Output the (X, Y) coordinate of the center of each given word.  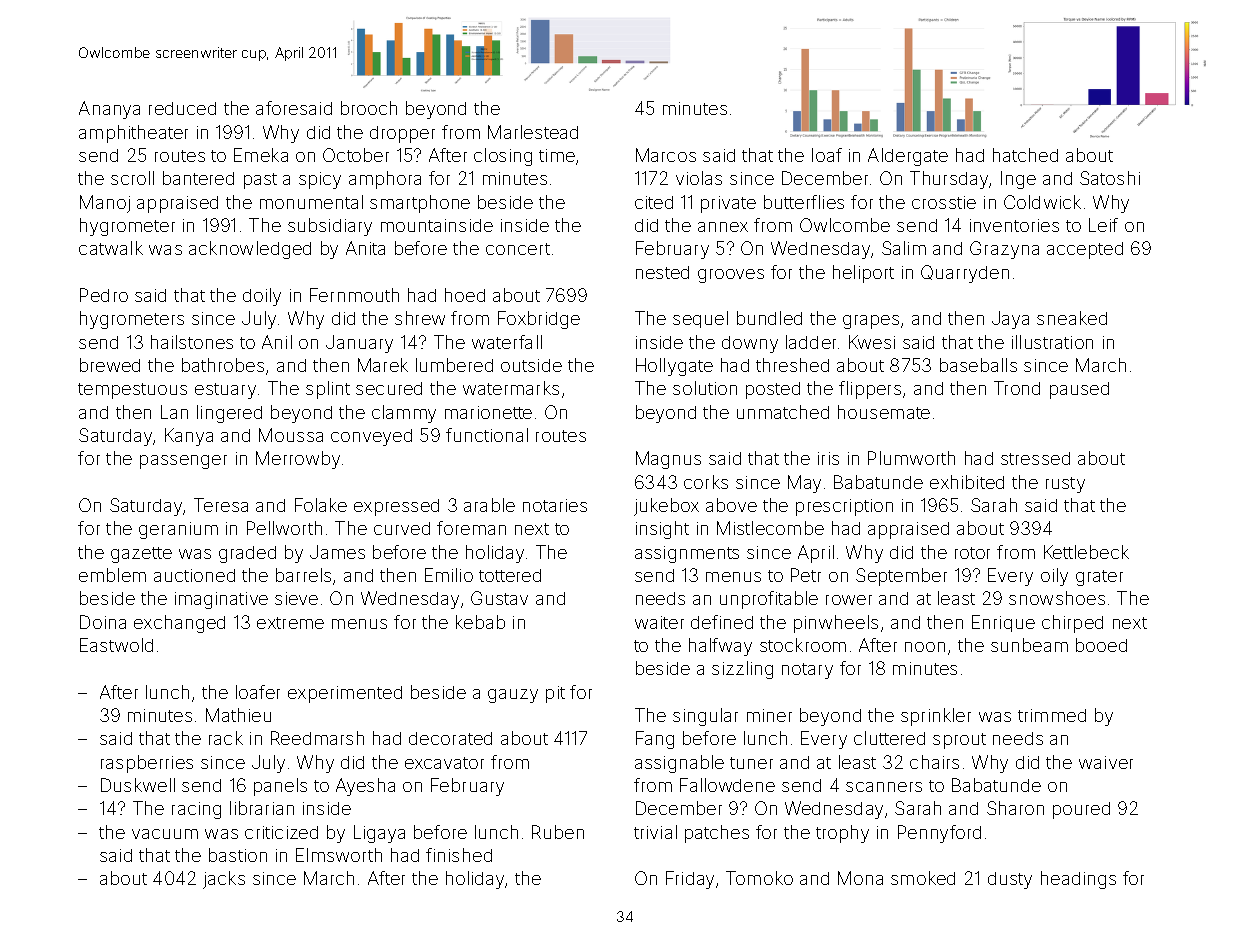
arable (489, 505)
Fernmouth (354, 295)
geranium (178, 530)
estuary (225, 391)
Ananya (109, 110)
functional (487, 435)
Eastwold (116, 645)
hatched (1025, 155)
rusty (1065, 485)
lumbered (454, 365)
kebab (480, 622)
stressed (1035, 458)
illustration (1052, 342)
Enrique (1003, 623)
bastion (238, 855)
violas (699, 178)
